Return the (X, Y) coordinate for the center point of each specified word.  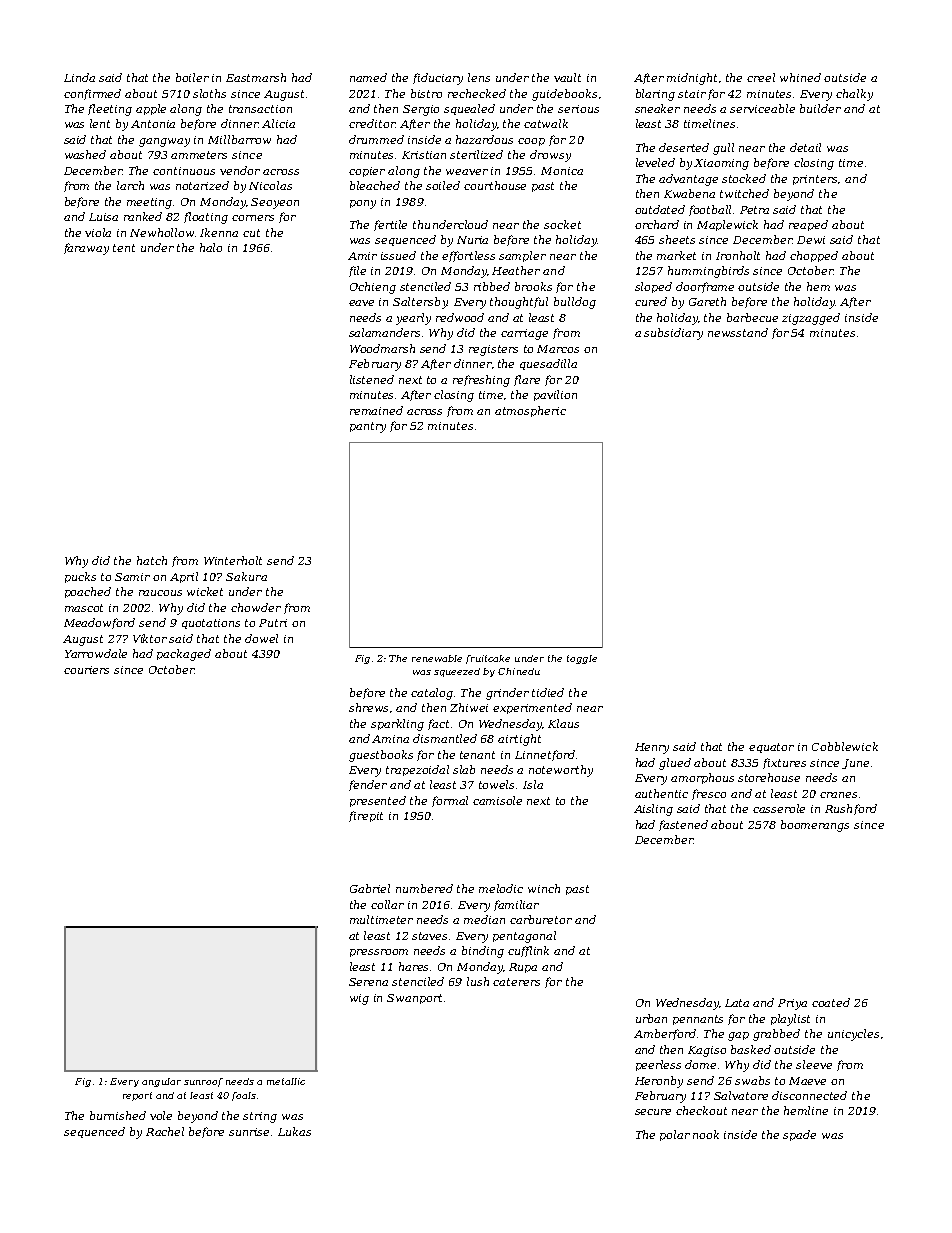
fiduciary (438, 79)
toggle (582, 659)
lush (478, 981)
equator (771, 748)
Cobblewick (845, 746)
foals (244, 1096)
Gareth (707, 301)
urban (651, 1018)
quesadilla (548, 364)
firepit (366, 816)
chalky (854, 95)
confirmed (92, 94)
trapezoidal (417, 770)
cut (251, 233)
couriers (86, 670)
